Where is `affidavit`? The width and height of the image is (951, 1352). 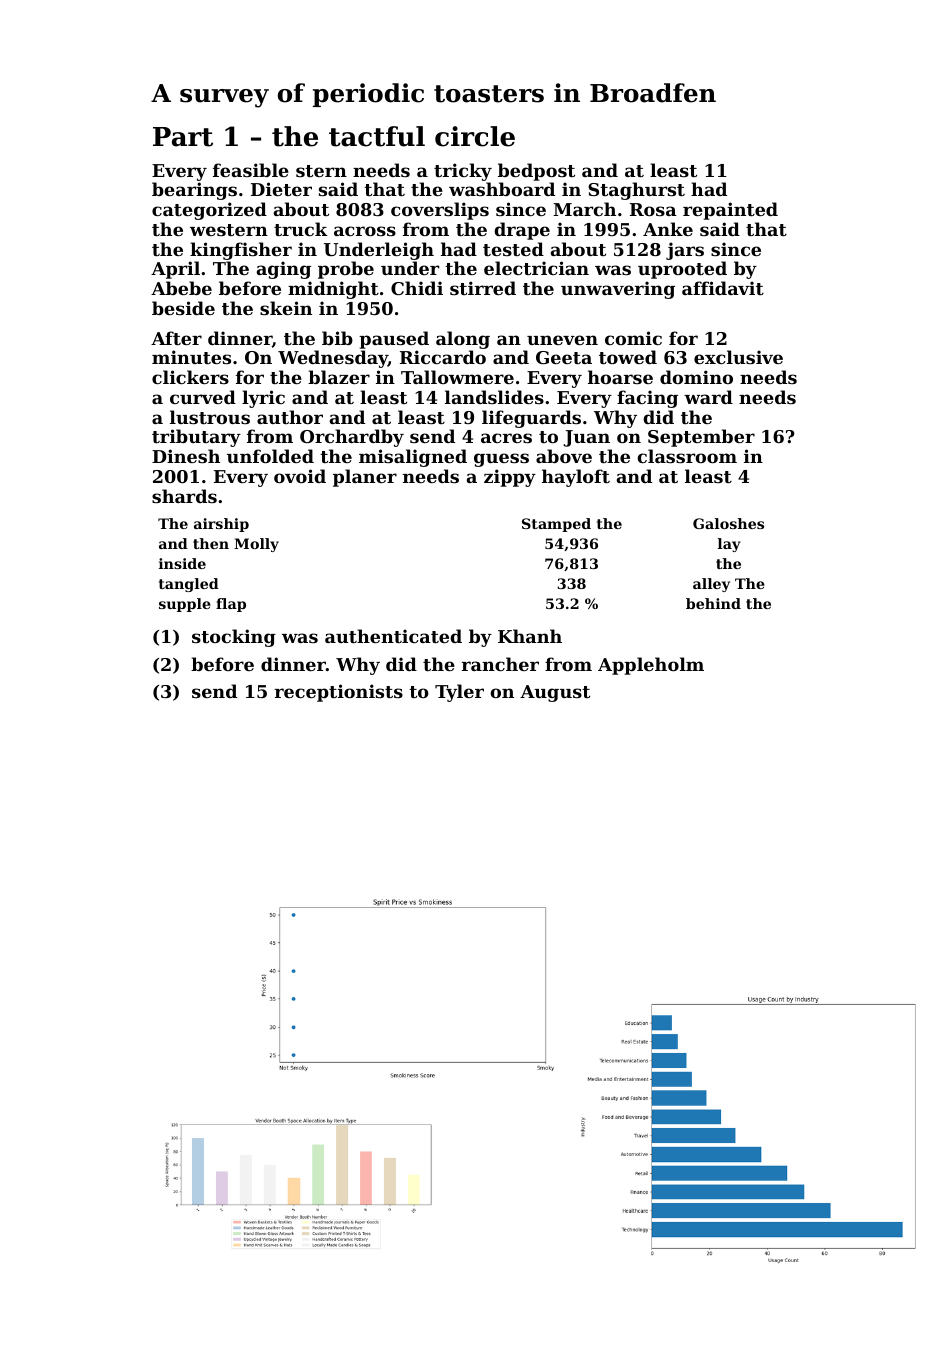 affidavit is located at coordinates (723, 288).
